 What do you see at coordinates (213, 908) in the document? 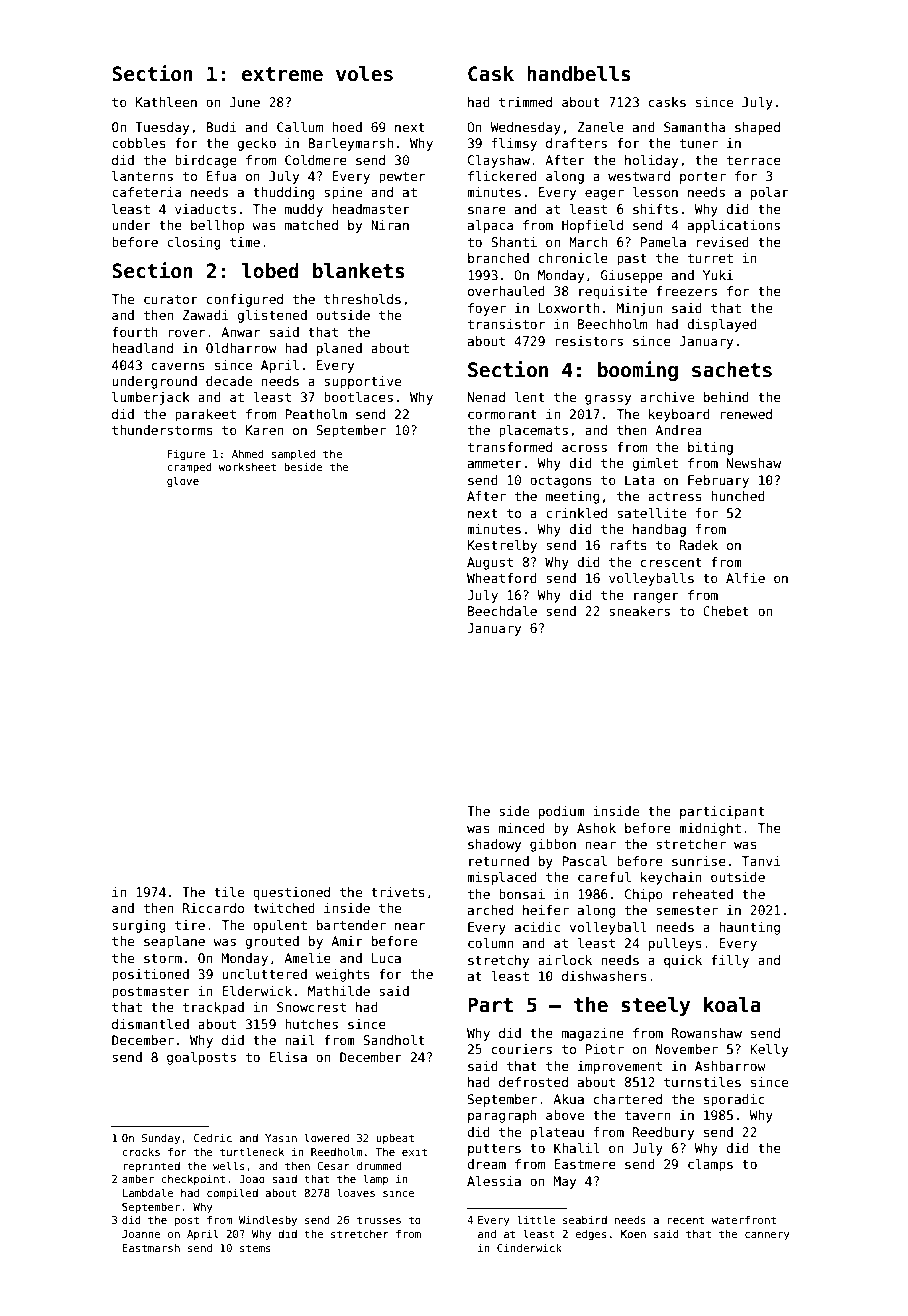
I see `Riccardo` at bounding box center [213, 908].
